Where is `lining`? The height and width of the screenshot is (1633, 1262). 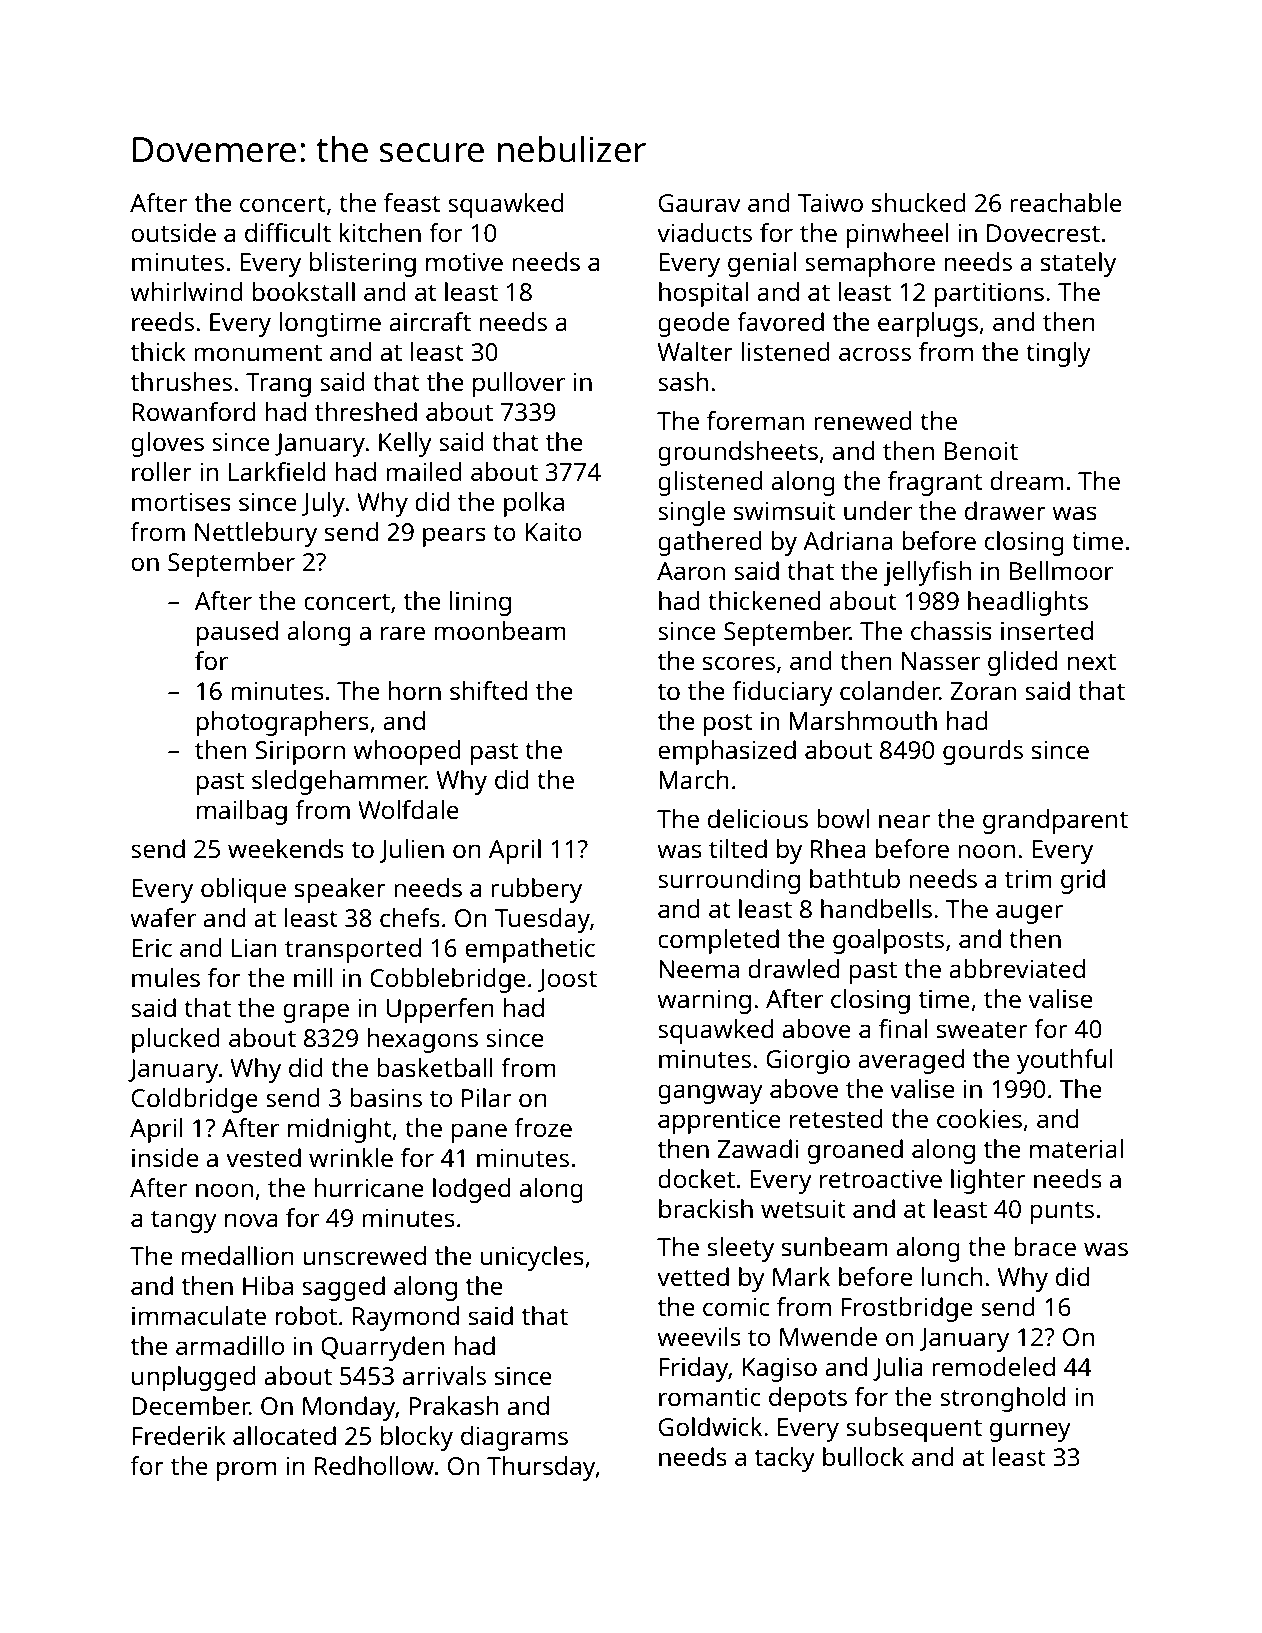 lining is located at coordinates (480, 603).
